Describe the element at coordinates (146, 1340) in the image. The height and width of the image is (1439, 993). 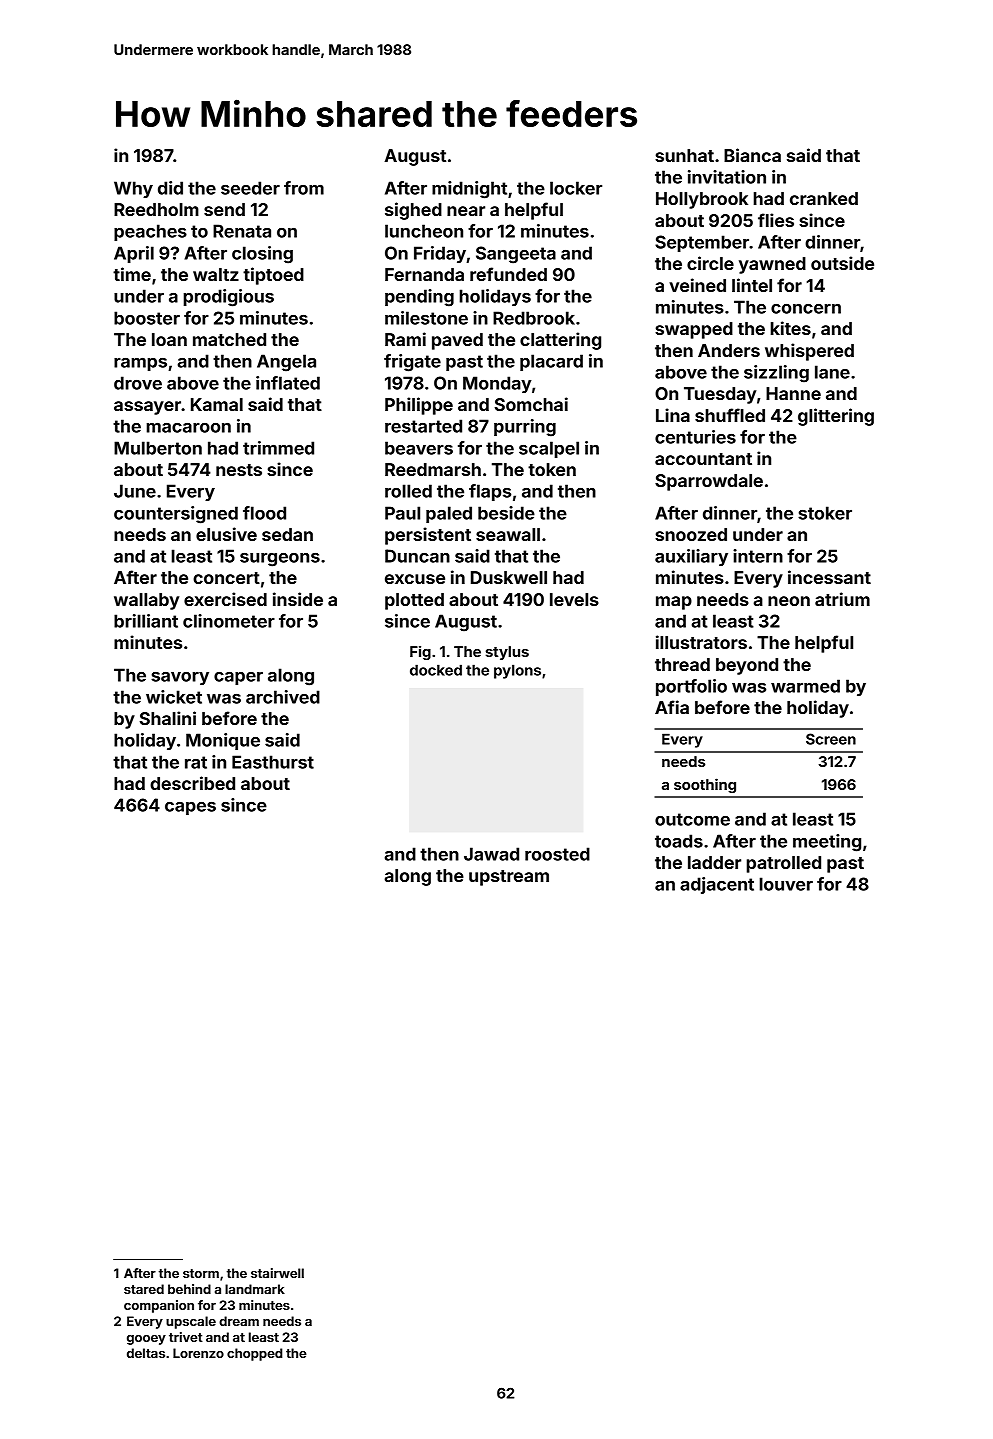
I see `gooey` at that location.
